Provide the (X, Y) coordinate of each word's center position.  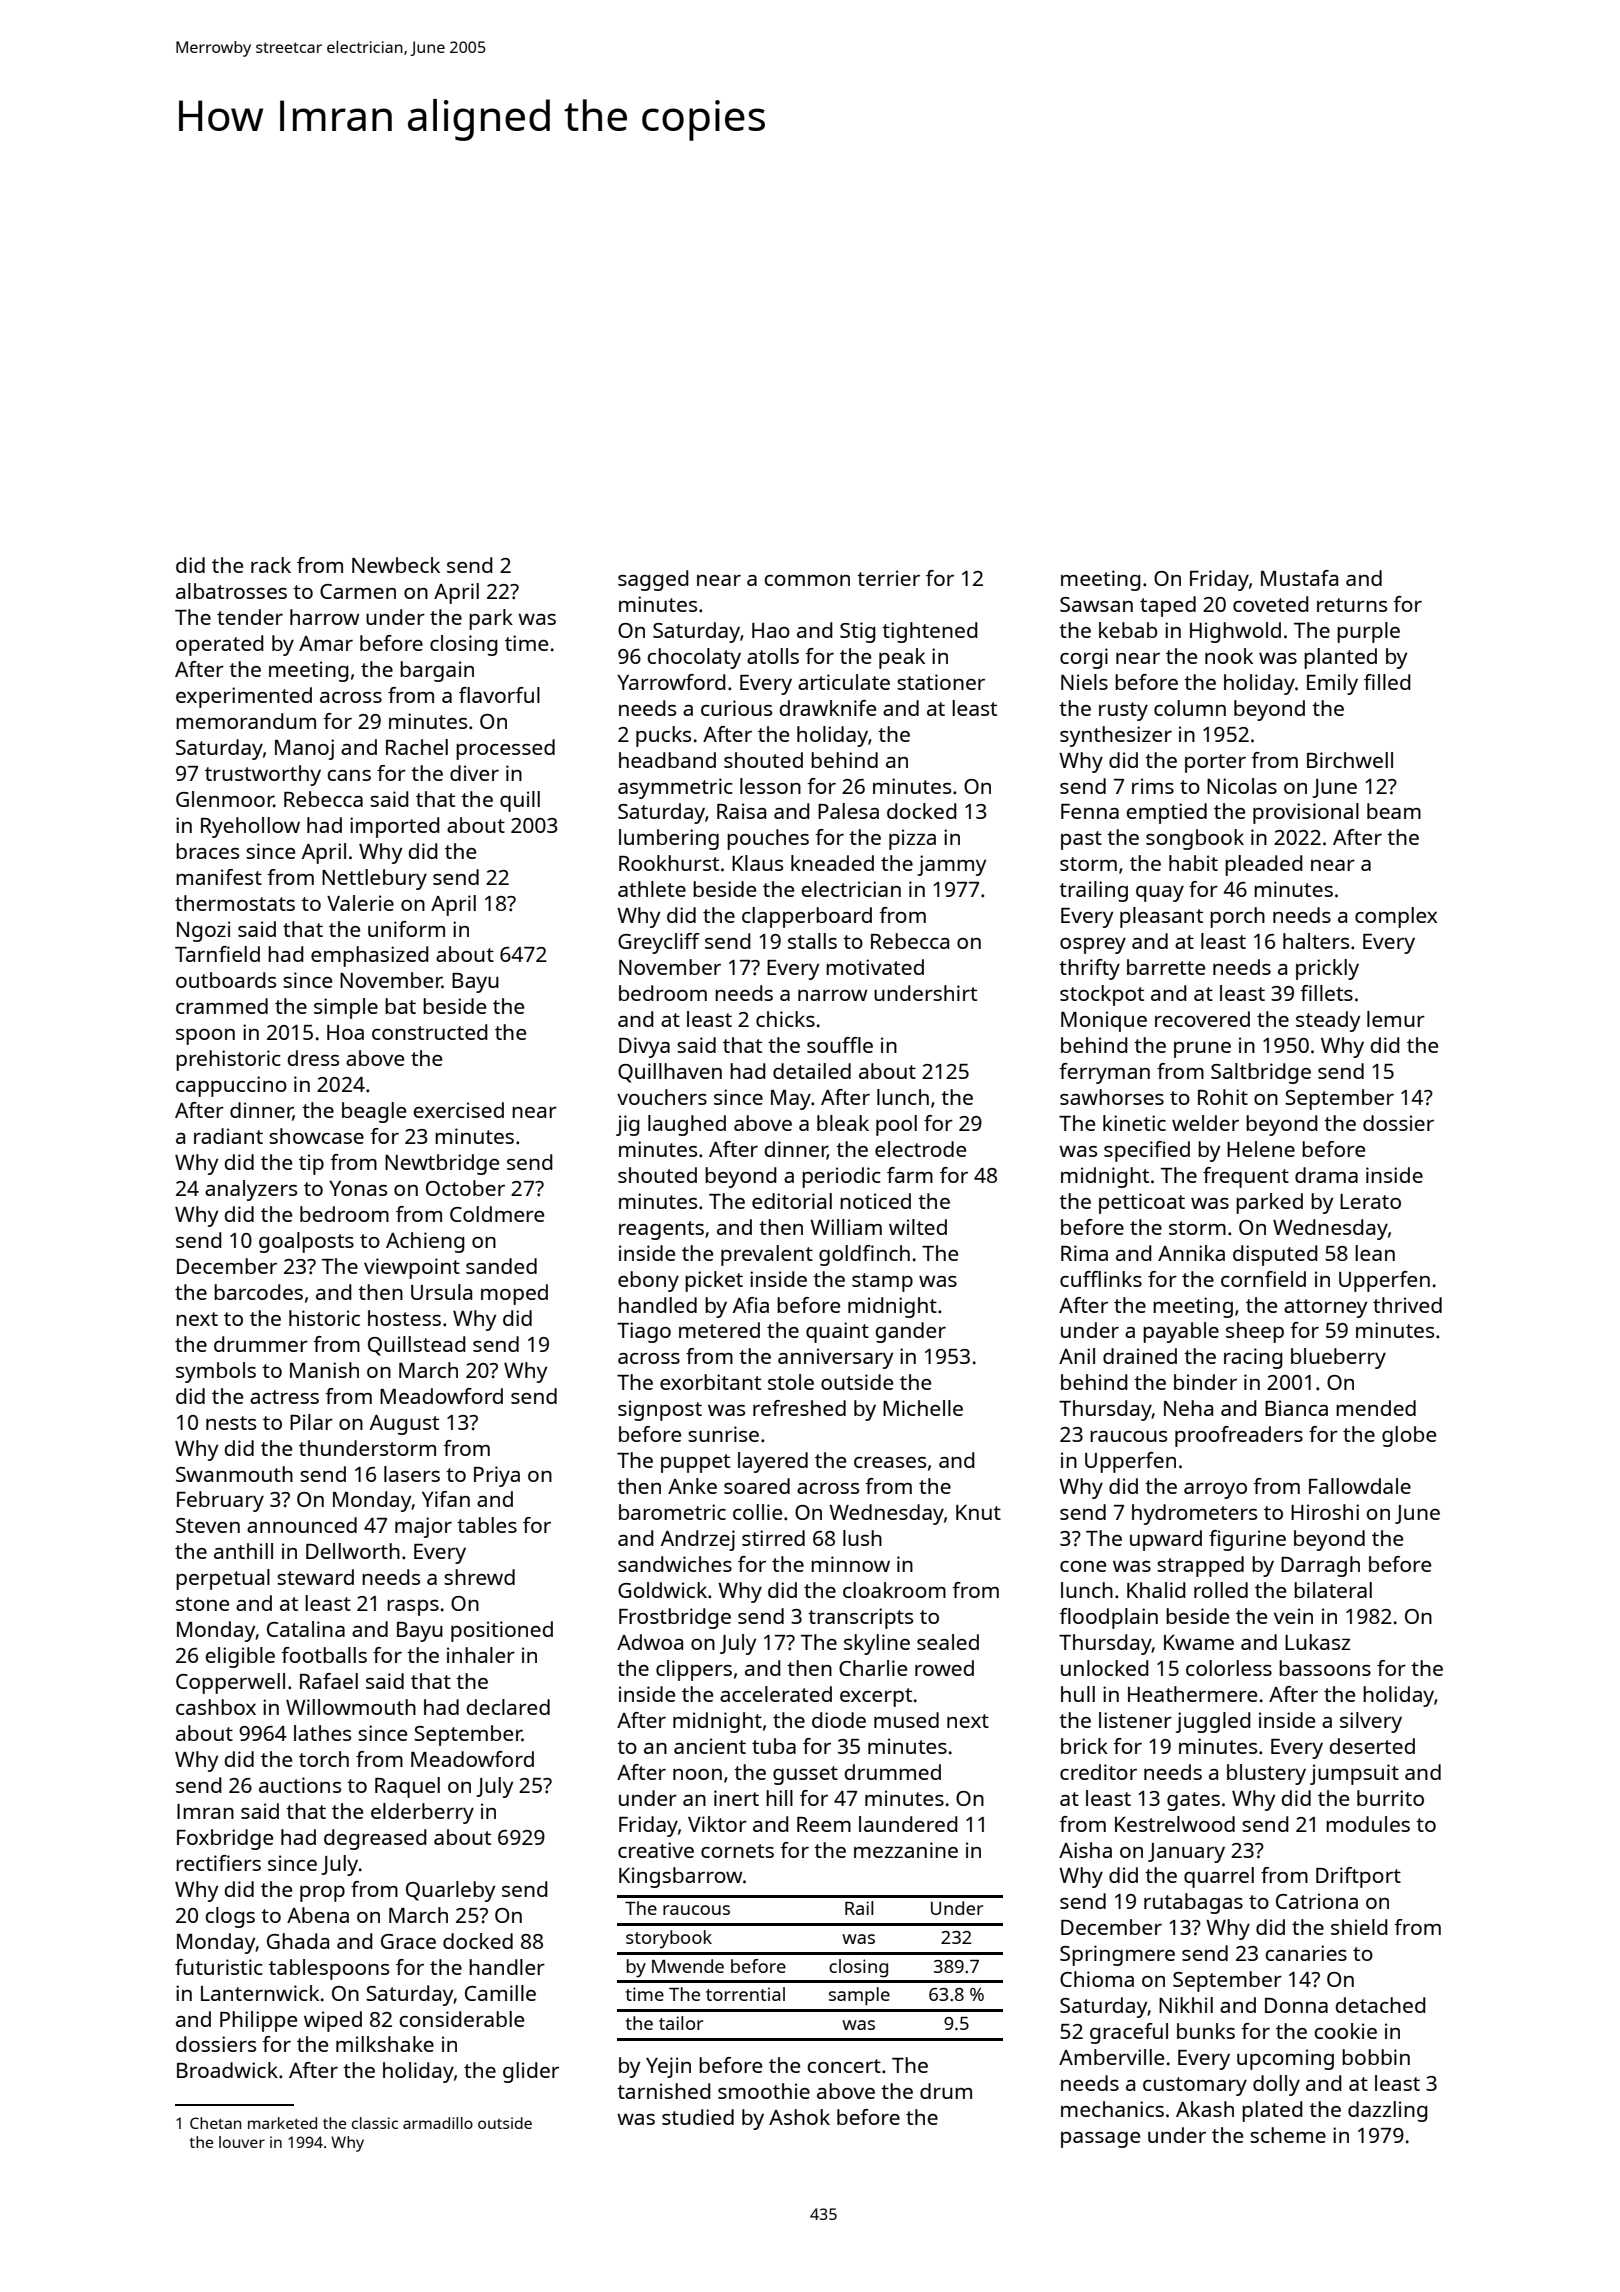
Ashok (799, 2117)
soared (757, 1486)
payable (1181, 1332)
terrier (888, 578)
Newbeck (396, 565)
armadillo (438, 2123)
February (220, 1501)
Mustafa (1299, 578)
